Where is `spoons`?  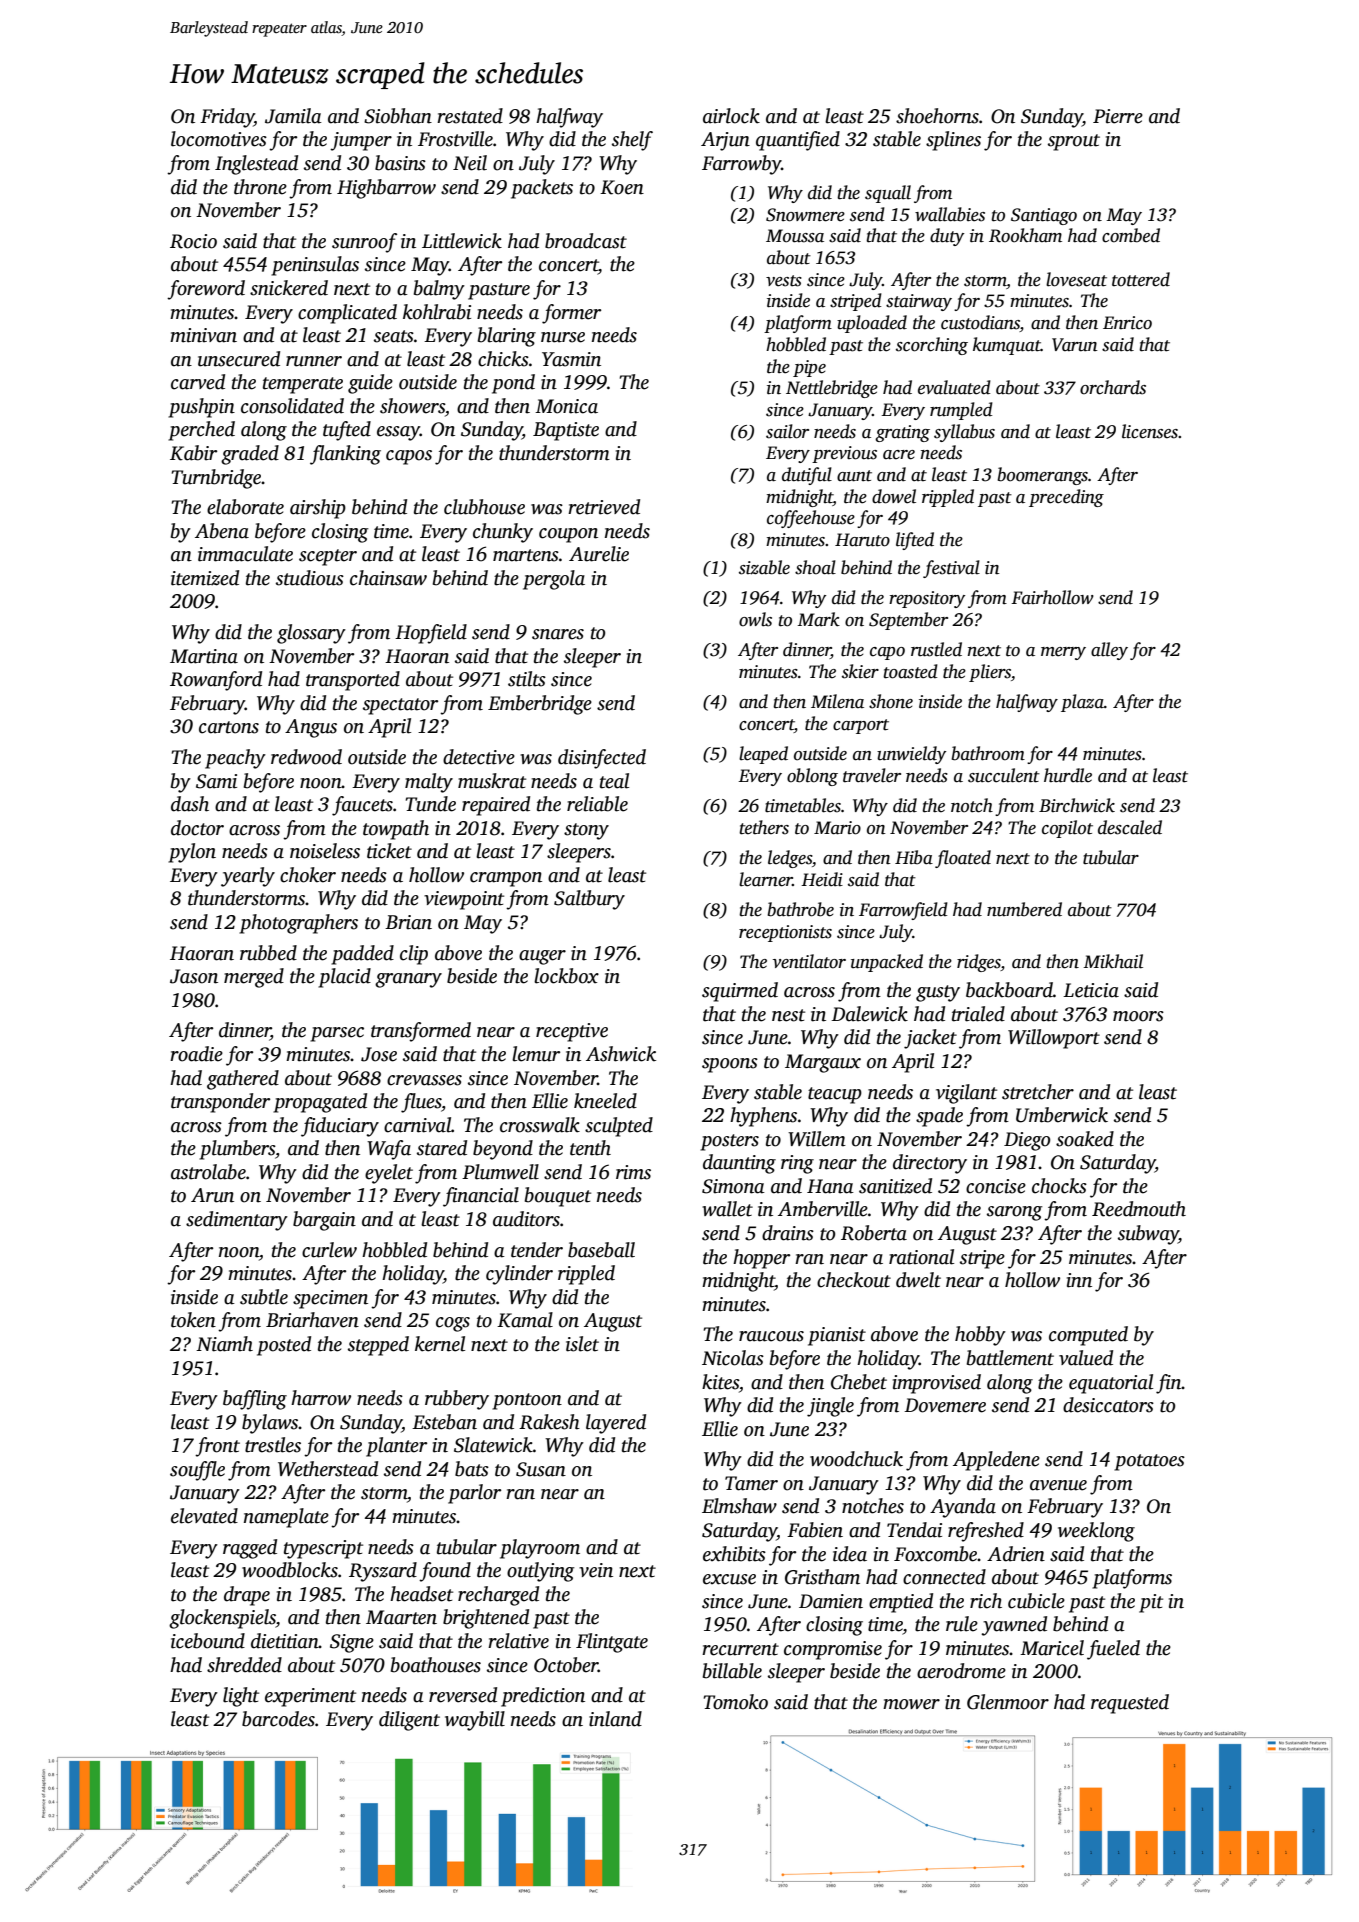 spoons is located at coordinates (730, 1065).
